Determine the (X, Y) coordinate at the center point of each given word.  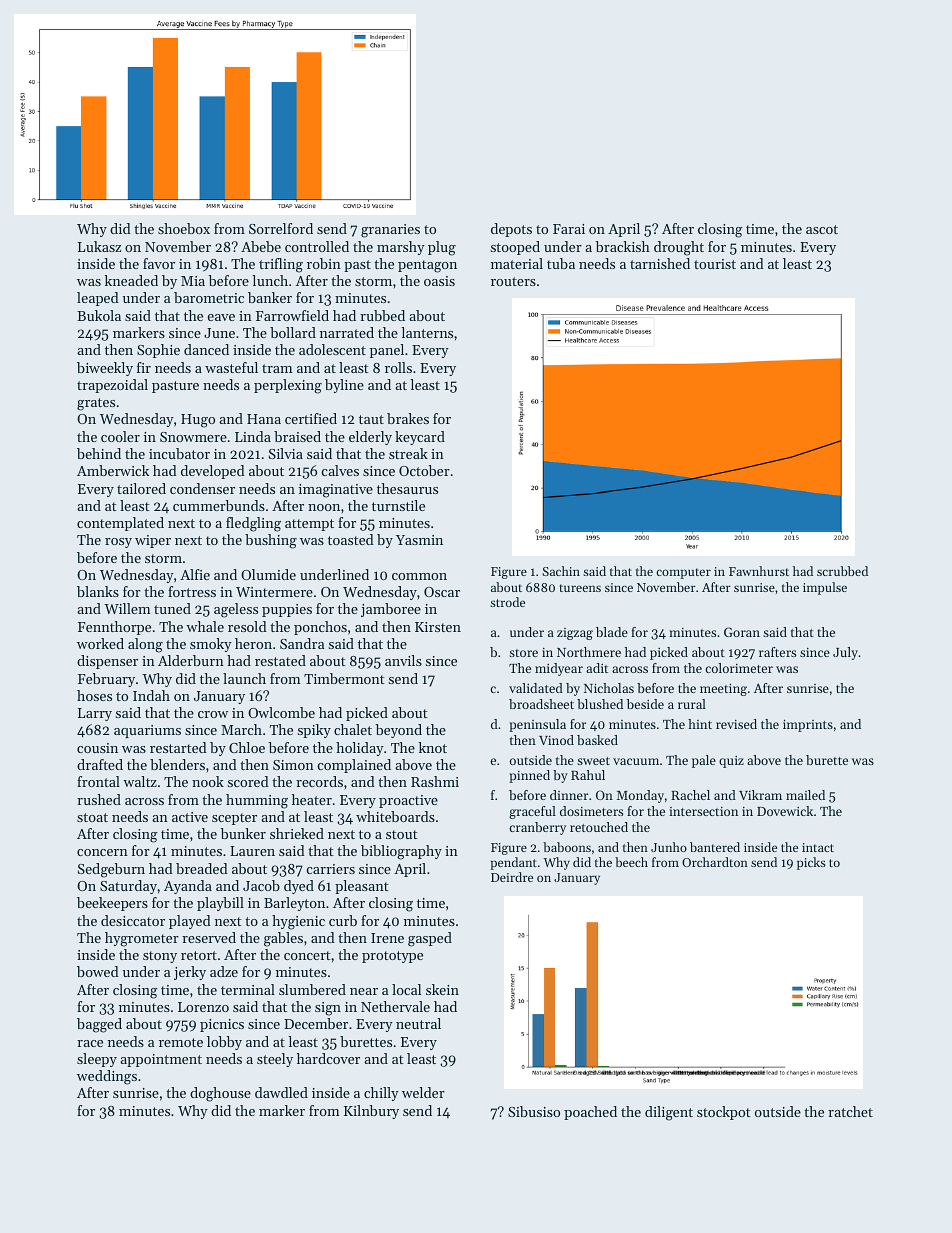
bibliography (401, 852)
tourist (715, 264)
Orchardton (715, 862)
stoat (92, 817)
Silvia (286, 453)
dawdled (281, 1092)
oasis (439, 281)
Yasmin (419, 540)
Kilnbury (371, 1112)
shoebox (184, 228)
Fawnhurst (759, 571)
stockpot (724, 1113)
